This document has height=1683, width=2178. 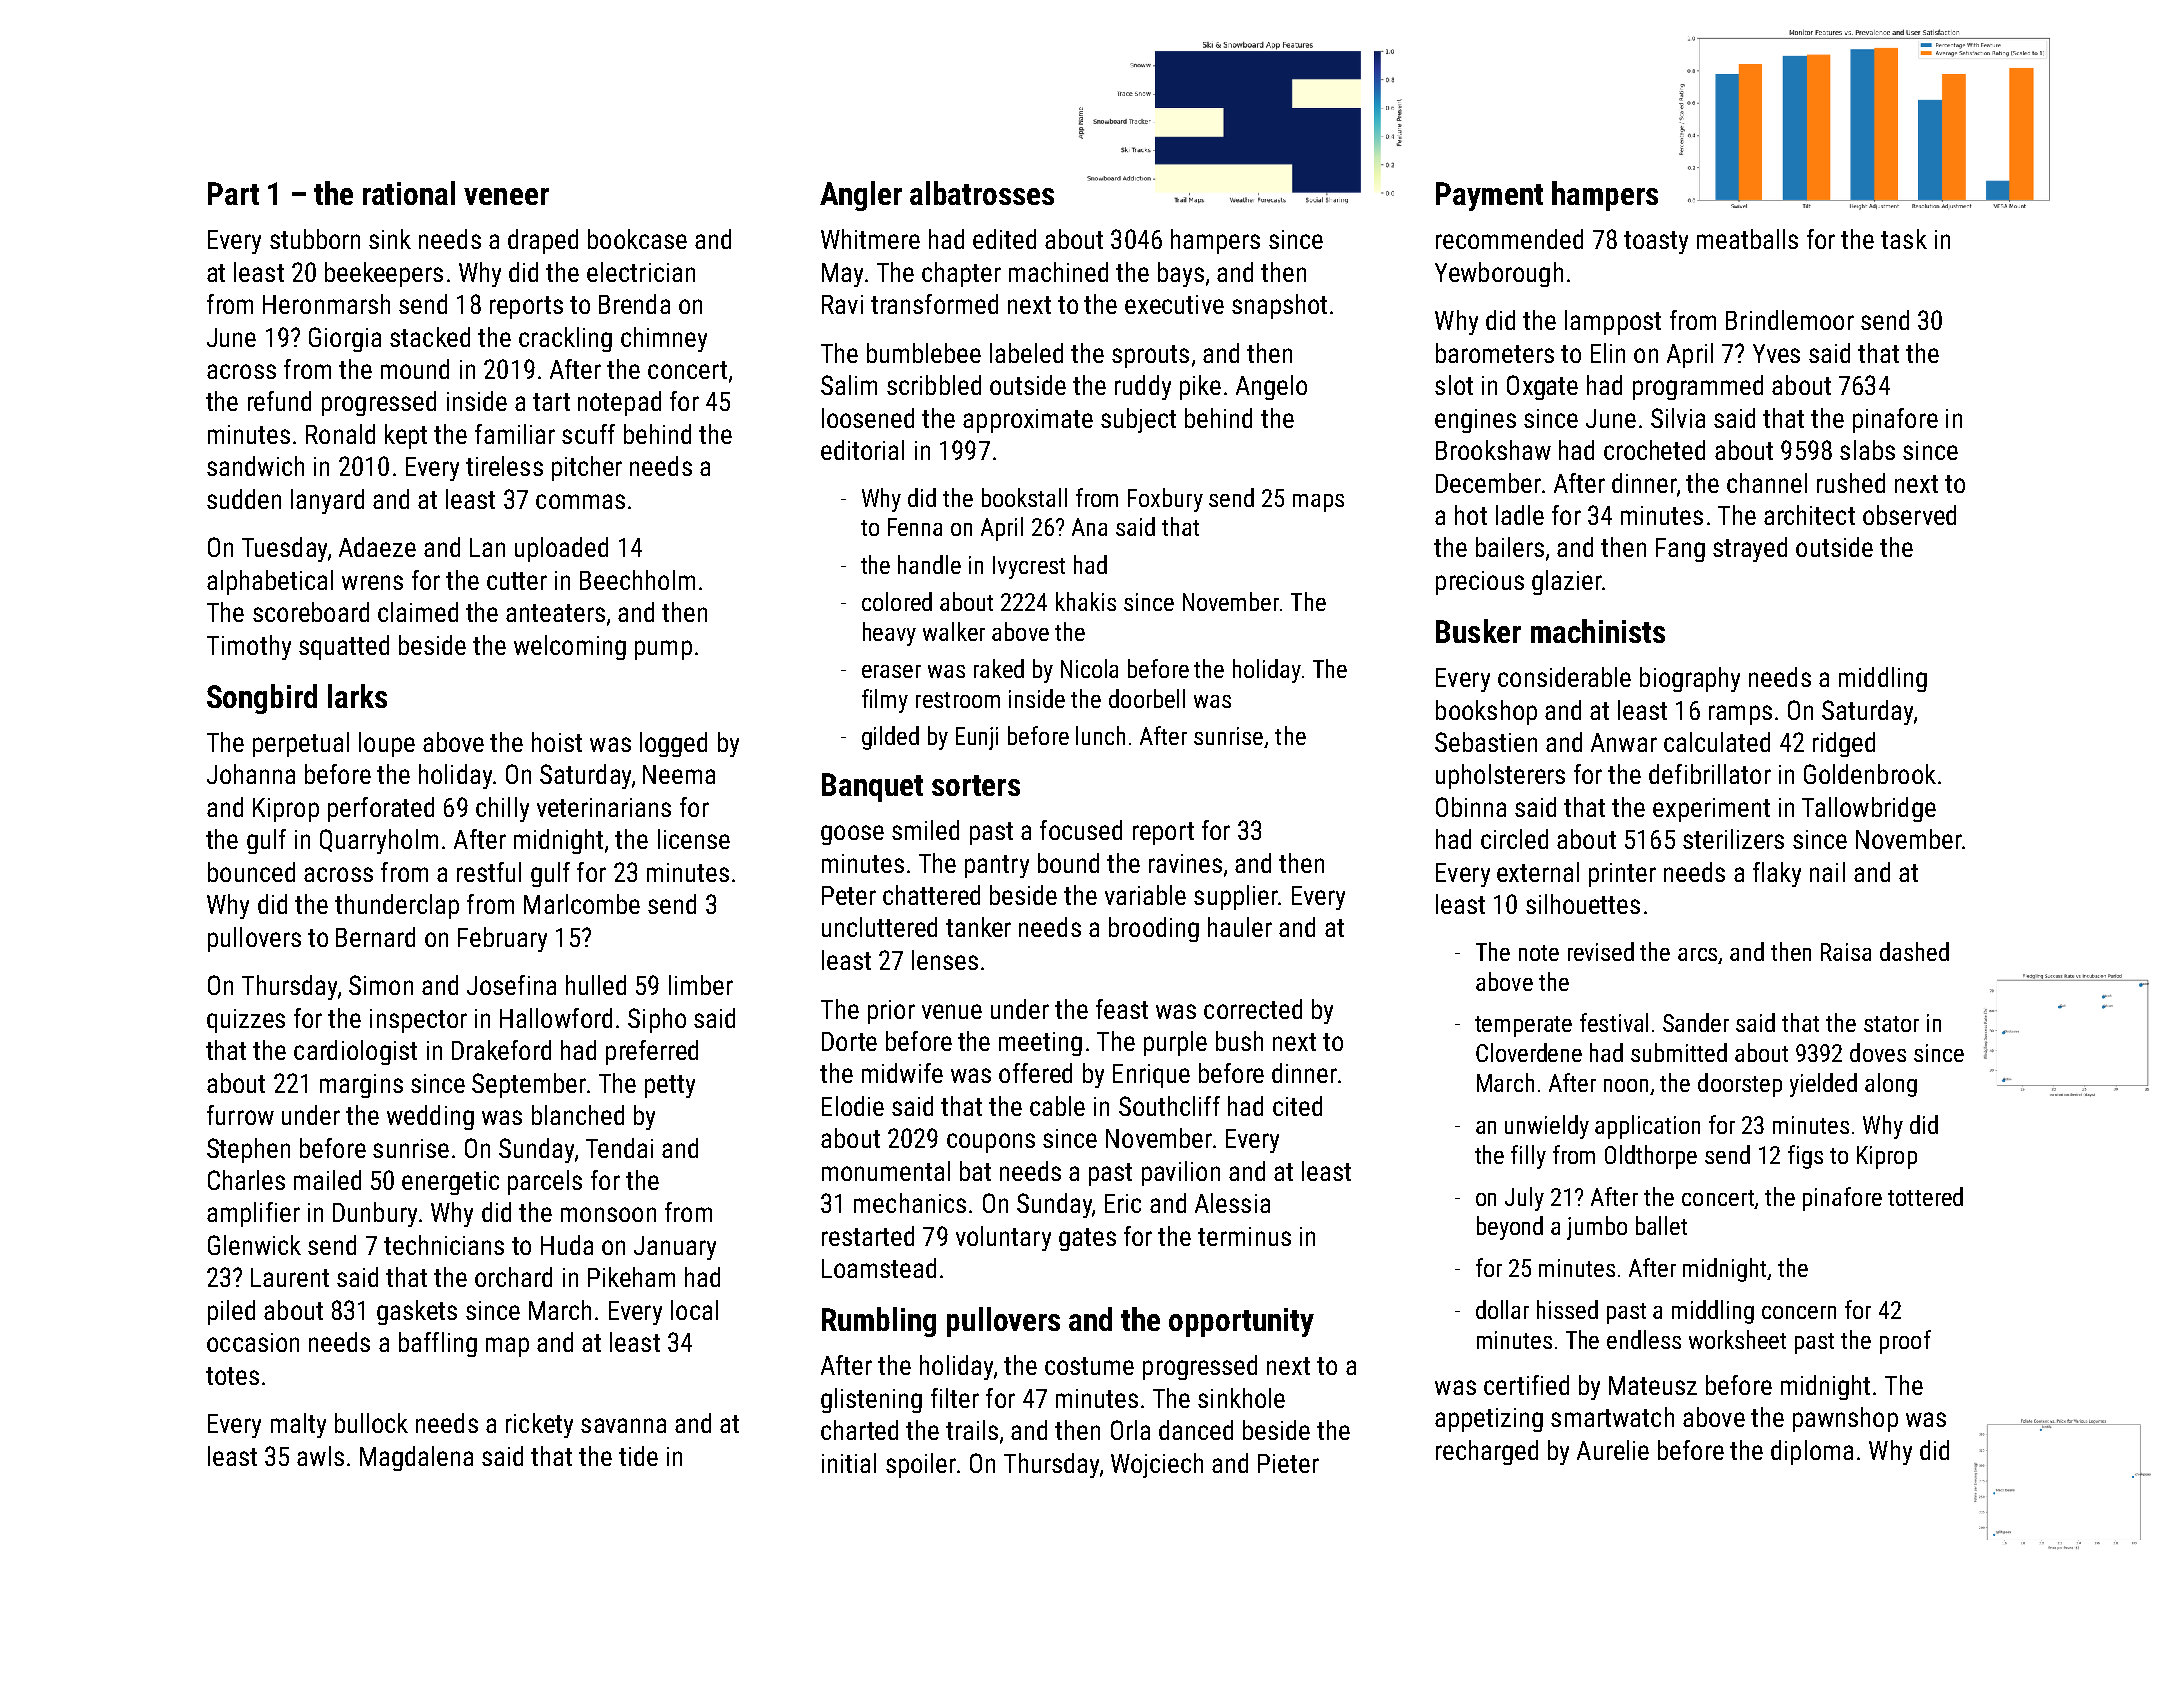 I want to click on task, so click(x=1904, y=239).
